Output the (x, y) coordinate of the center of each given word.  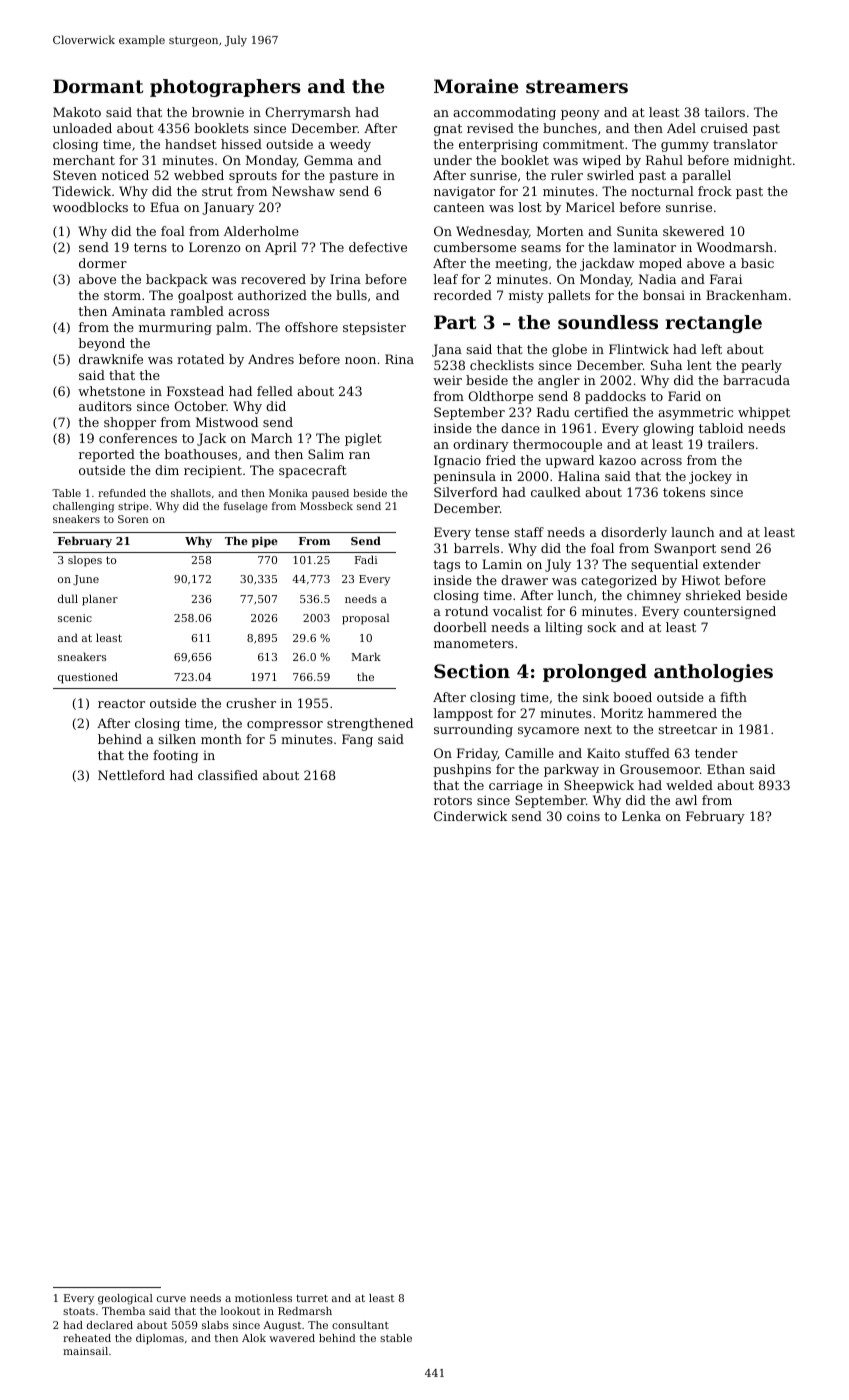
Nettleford (131, 775)
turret (312, 1298)
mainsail (85, 1351)
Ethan (726, 769)
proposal (365, 619)
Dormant (98, 86)
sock (601, 627)
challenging (83, 507)
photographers (225, 88)
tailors (724, 112)
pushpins (462, 770)
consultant (360, 1325)
